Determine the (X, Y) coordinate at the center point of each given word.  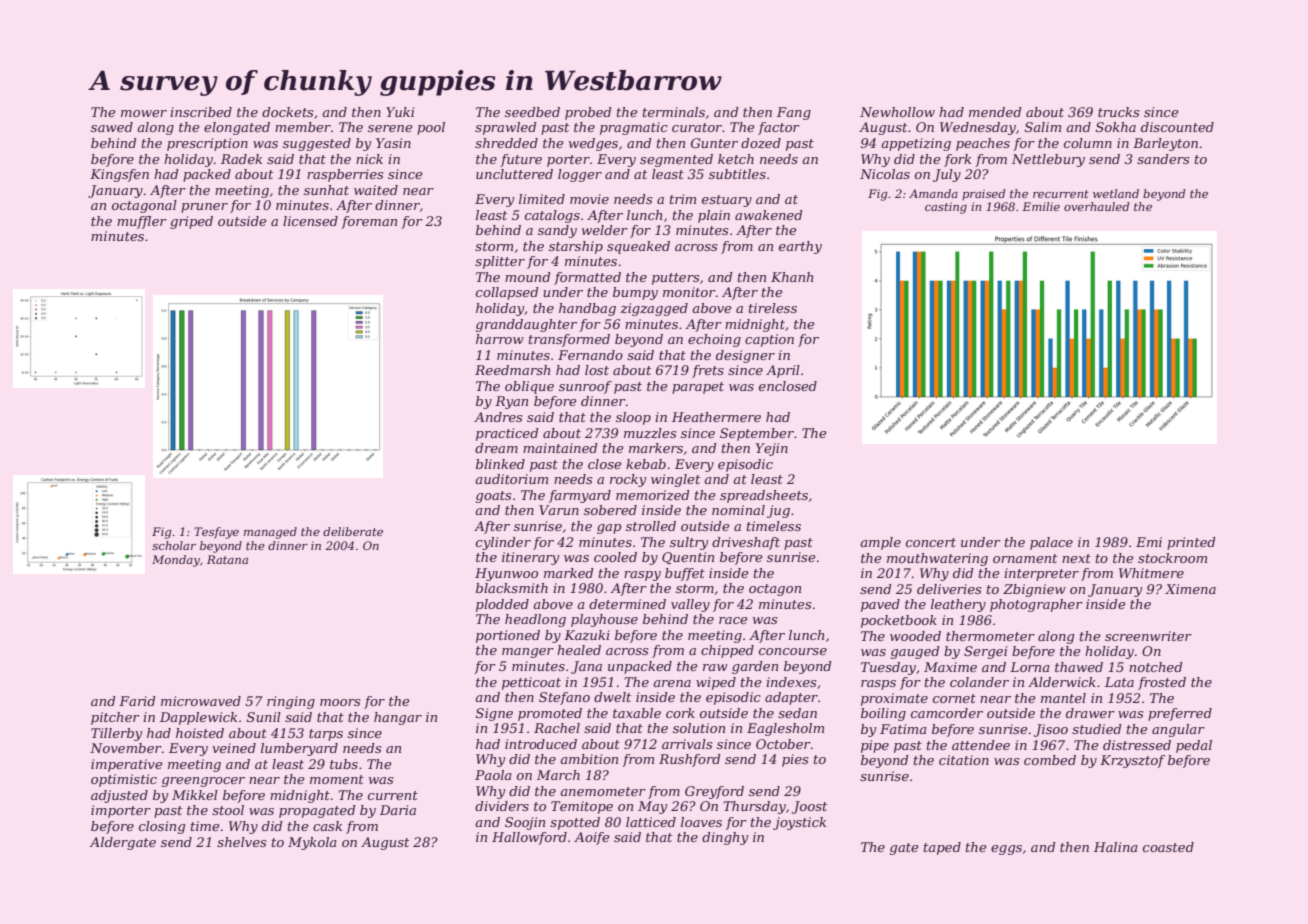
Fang (794, 113)
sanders (1163, 159)
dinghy (725, 838)
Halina (1116, 847)
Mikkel (195, 795)
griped (191, 222)
